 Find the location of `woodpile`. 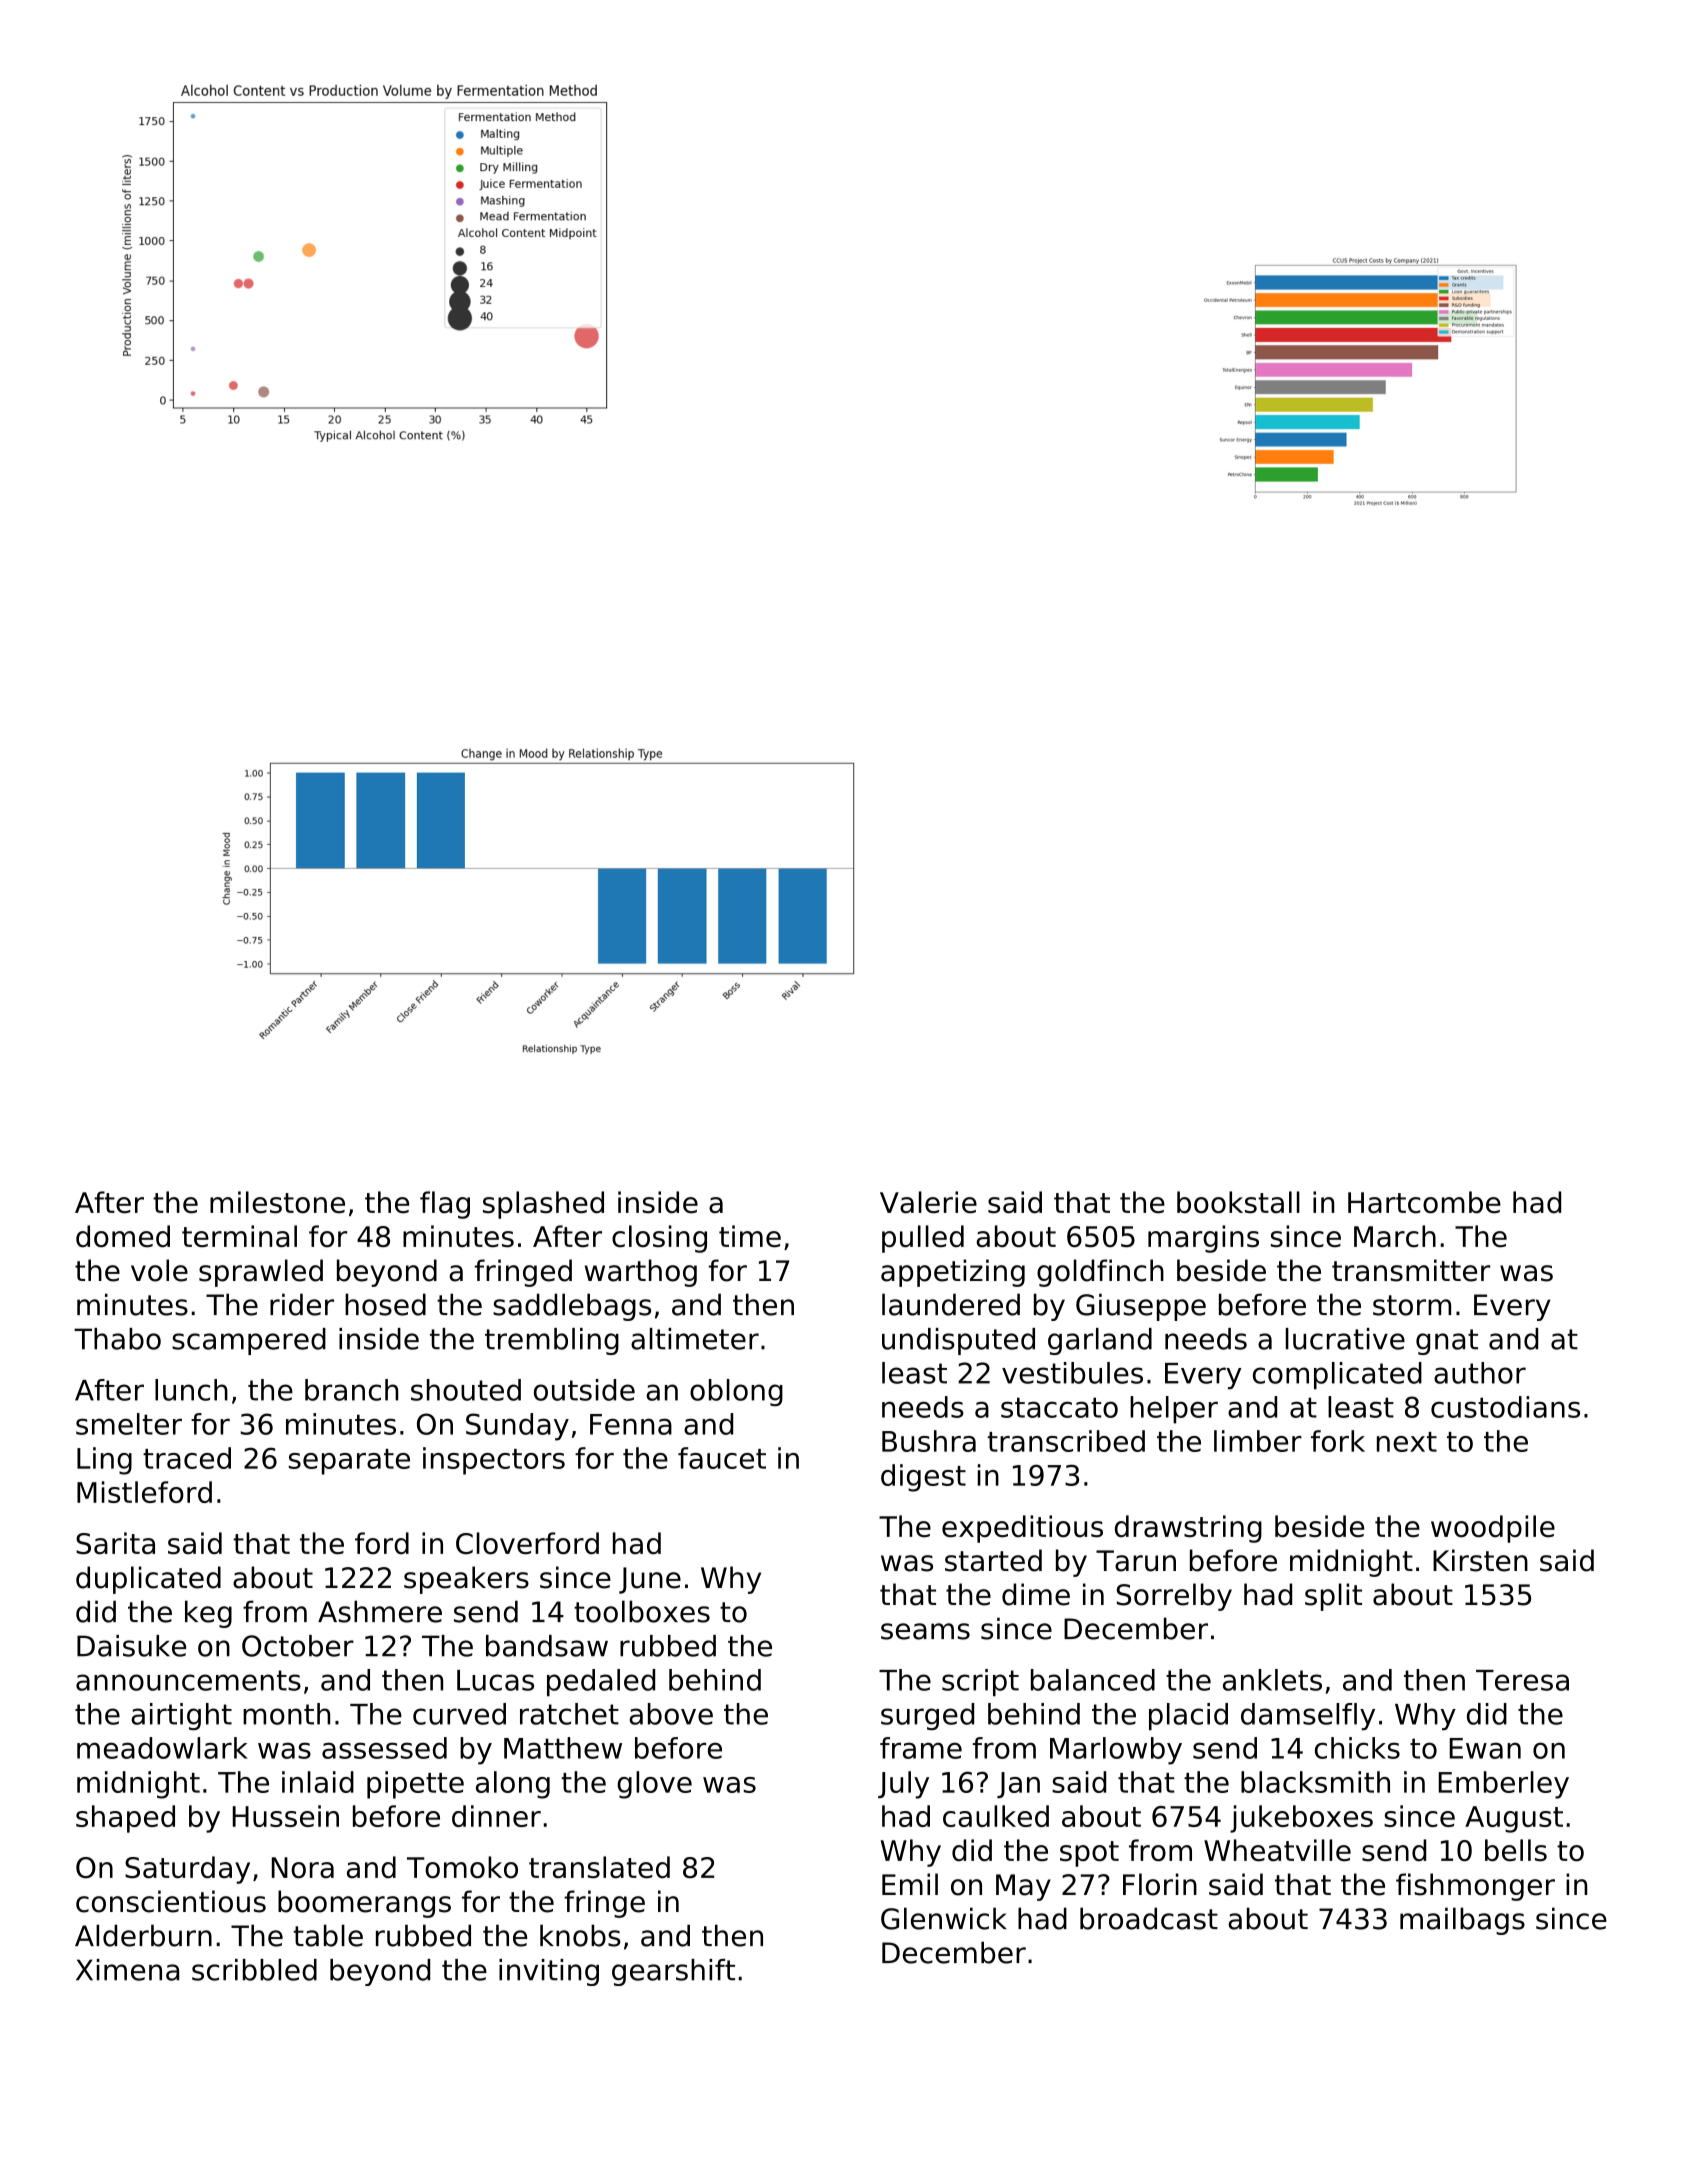

woodpile is located at coordinates (1493, 1529).
